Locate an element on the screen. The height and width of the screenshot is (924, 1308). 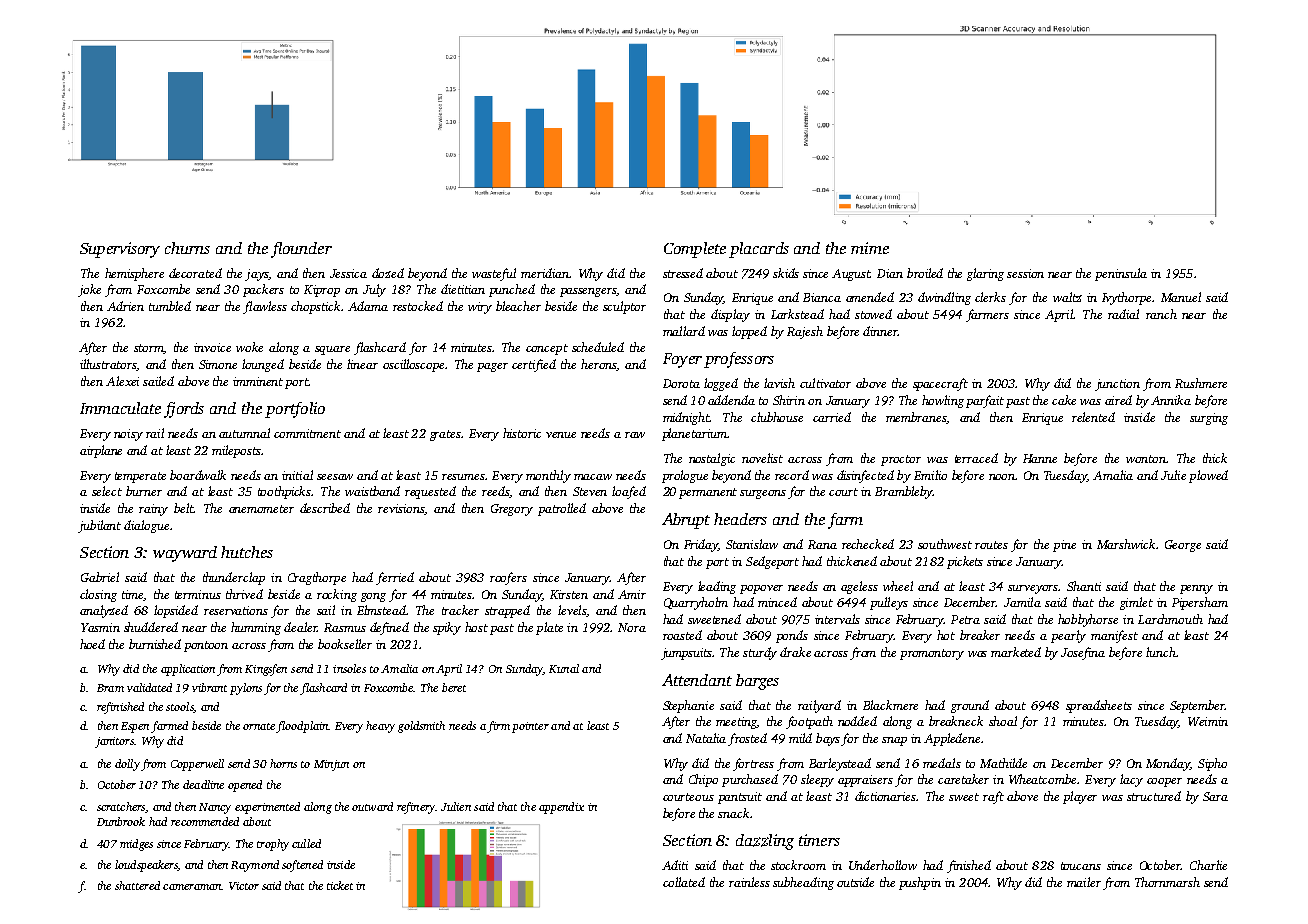
concept is located at coordinates (547, 349).
